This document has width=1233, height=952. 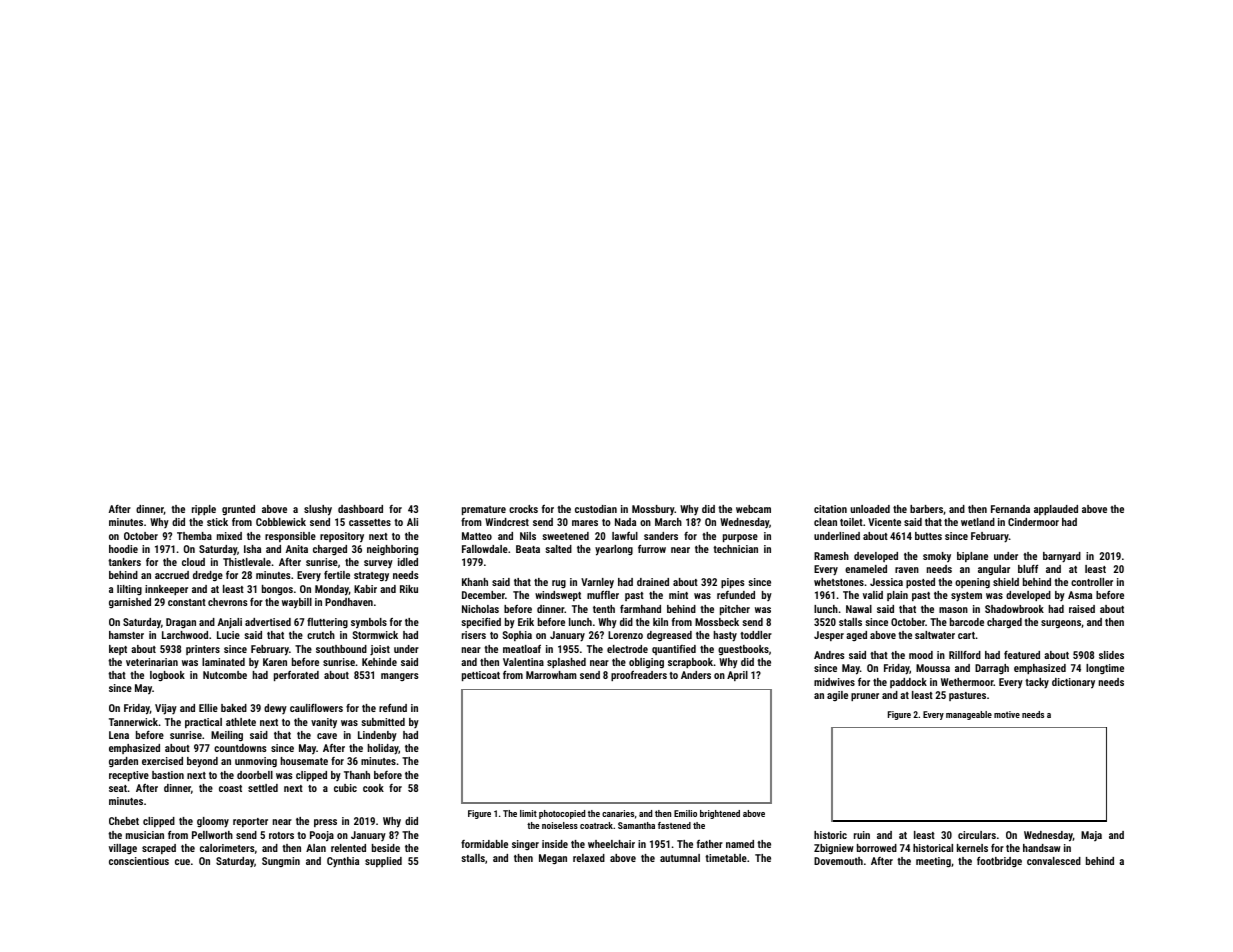 I want to click on supplied, so click(x=383, y=862).
